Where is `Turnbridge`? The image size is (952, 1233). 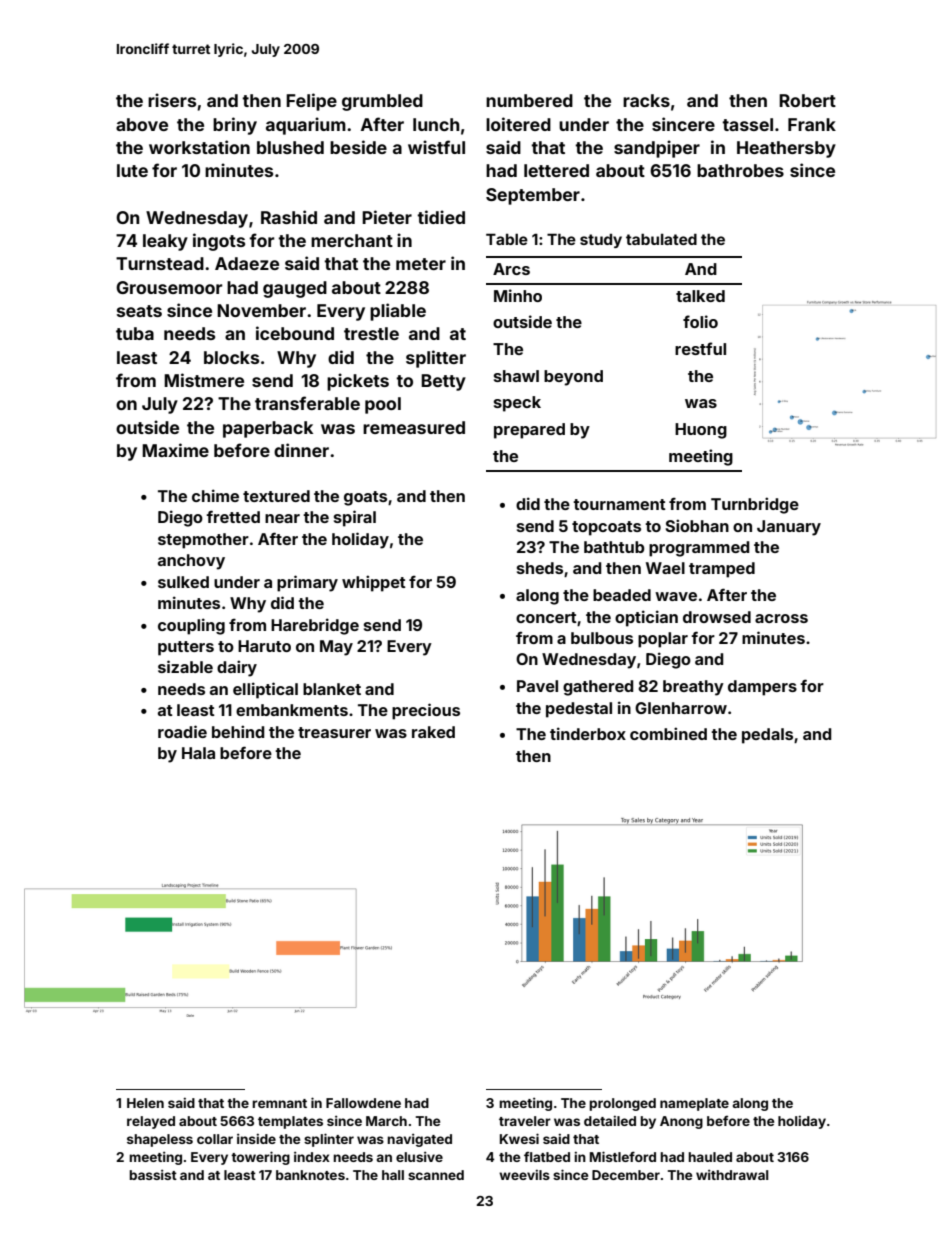 Turnbridge is located at coordinates (755, 505).
